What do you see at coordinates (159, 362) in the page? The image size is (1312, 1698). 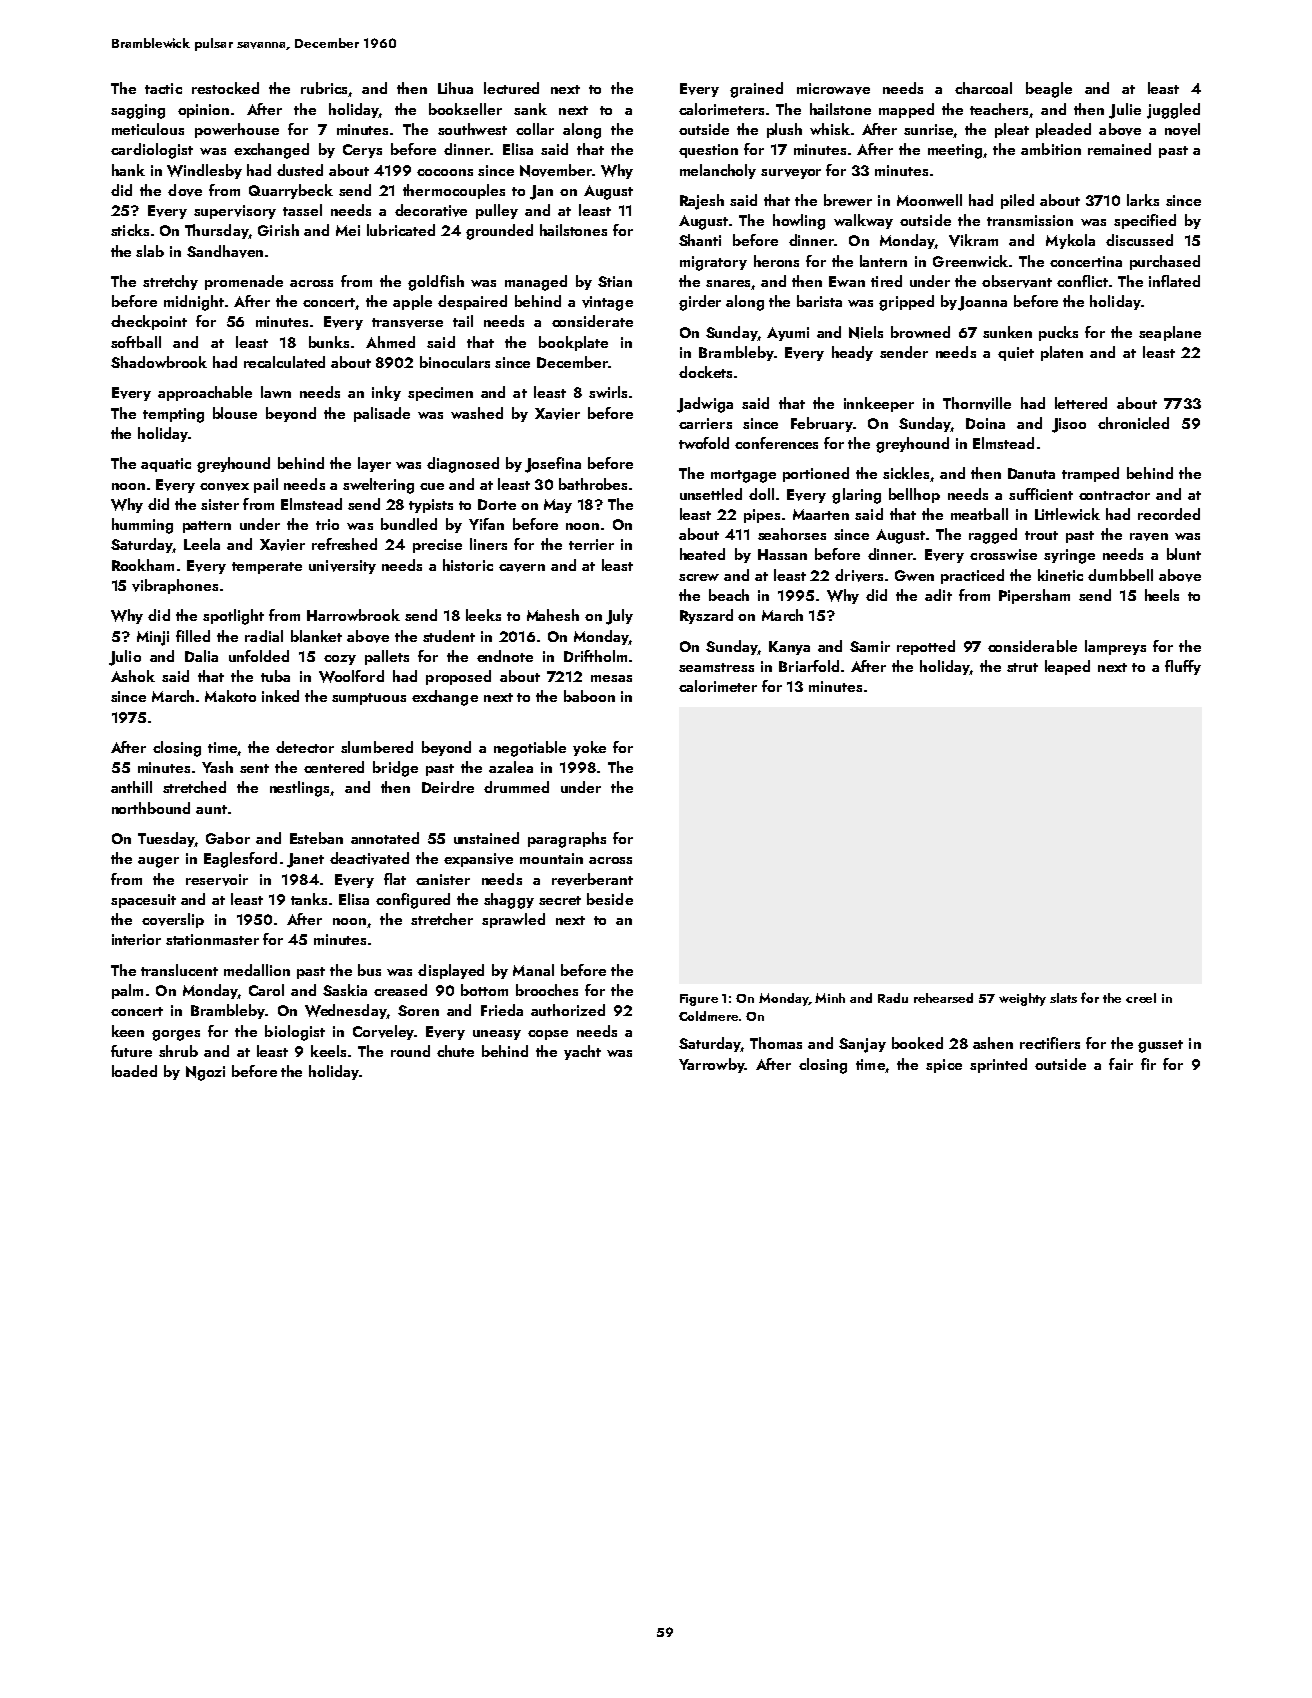 I see `Shadowbrook` at bounding box center [159, 362].
